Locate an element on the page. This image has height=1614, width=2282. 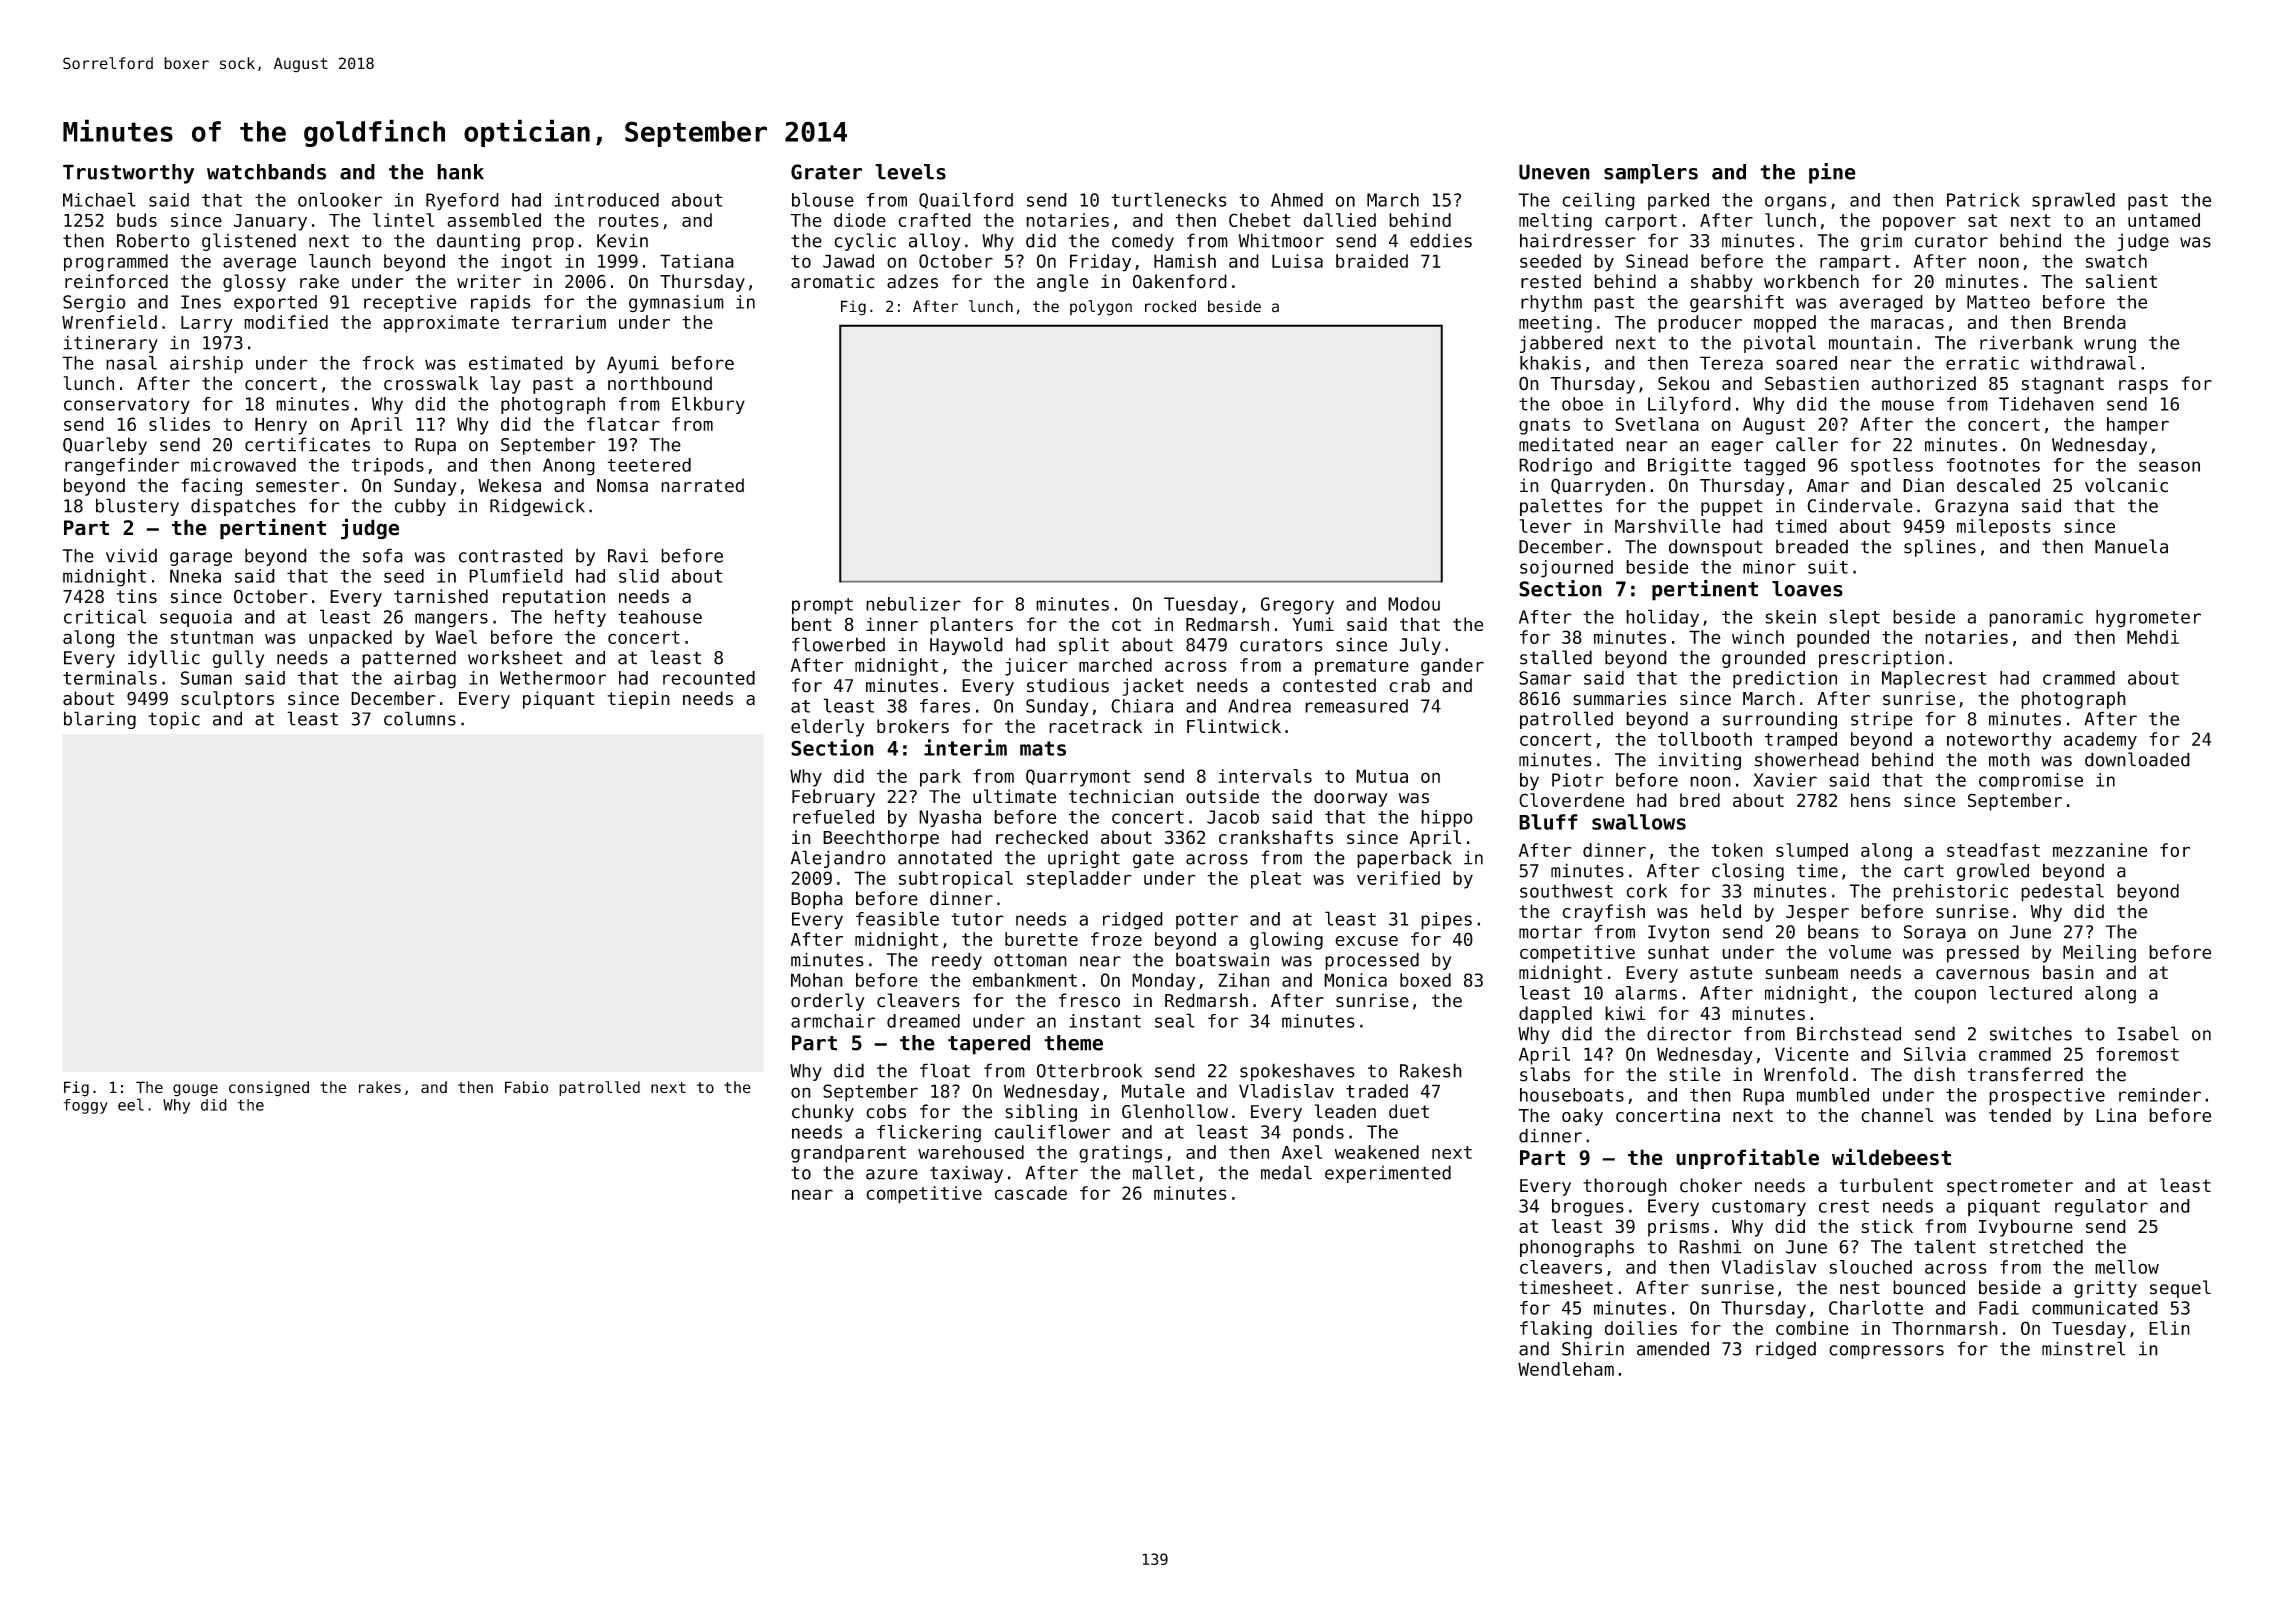
Shirin is located at coordinates (1593, 1348).
